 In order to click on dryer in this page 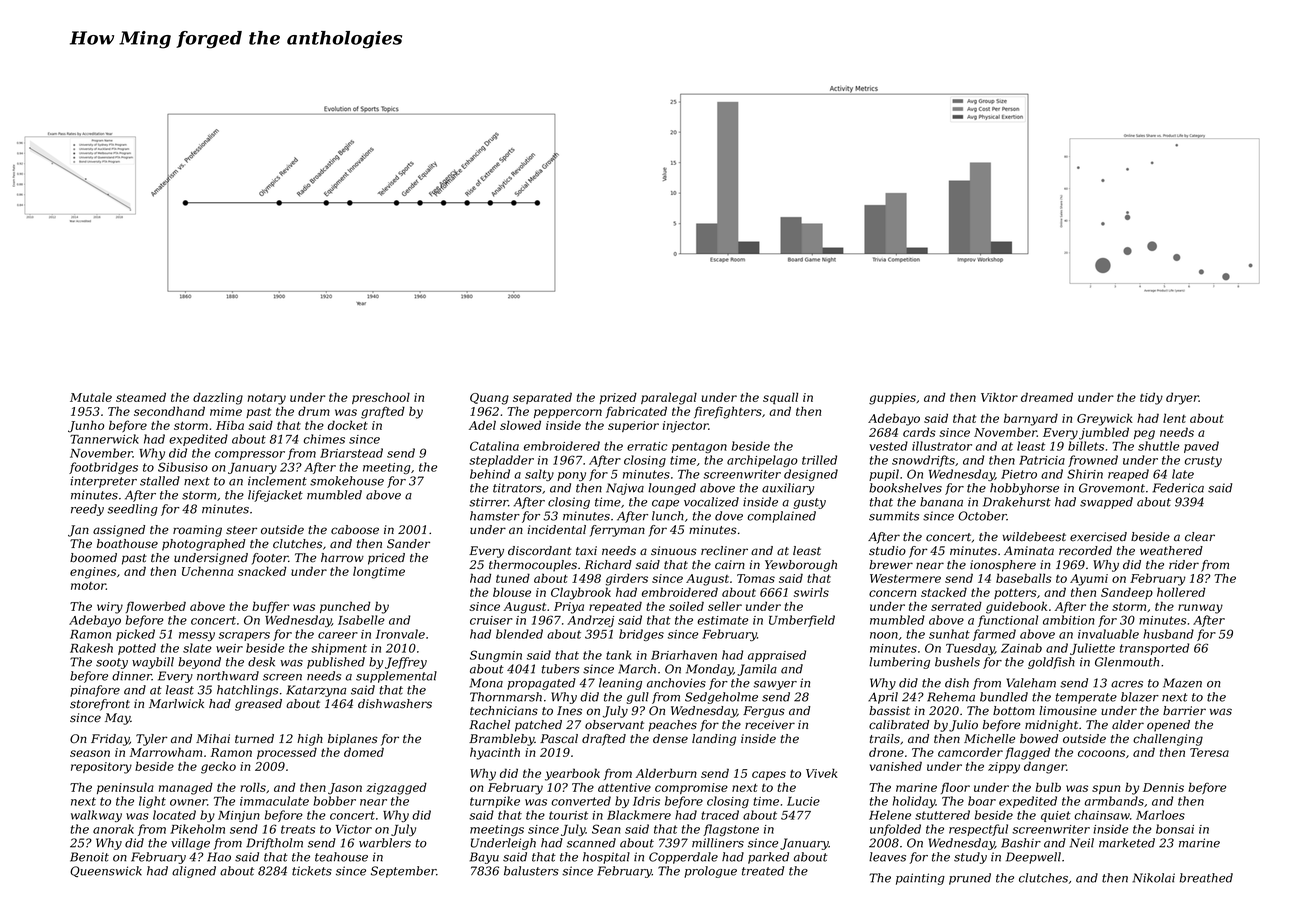, I will do `click(1182, 398)`.
